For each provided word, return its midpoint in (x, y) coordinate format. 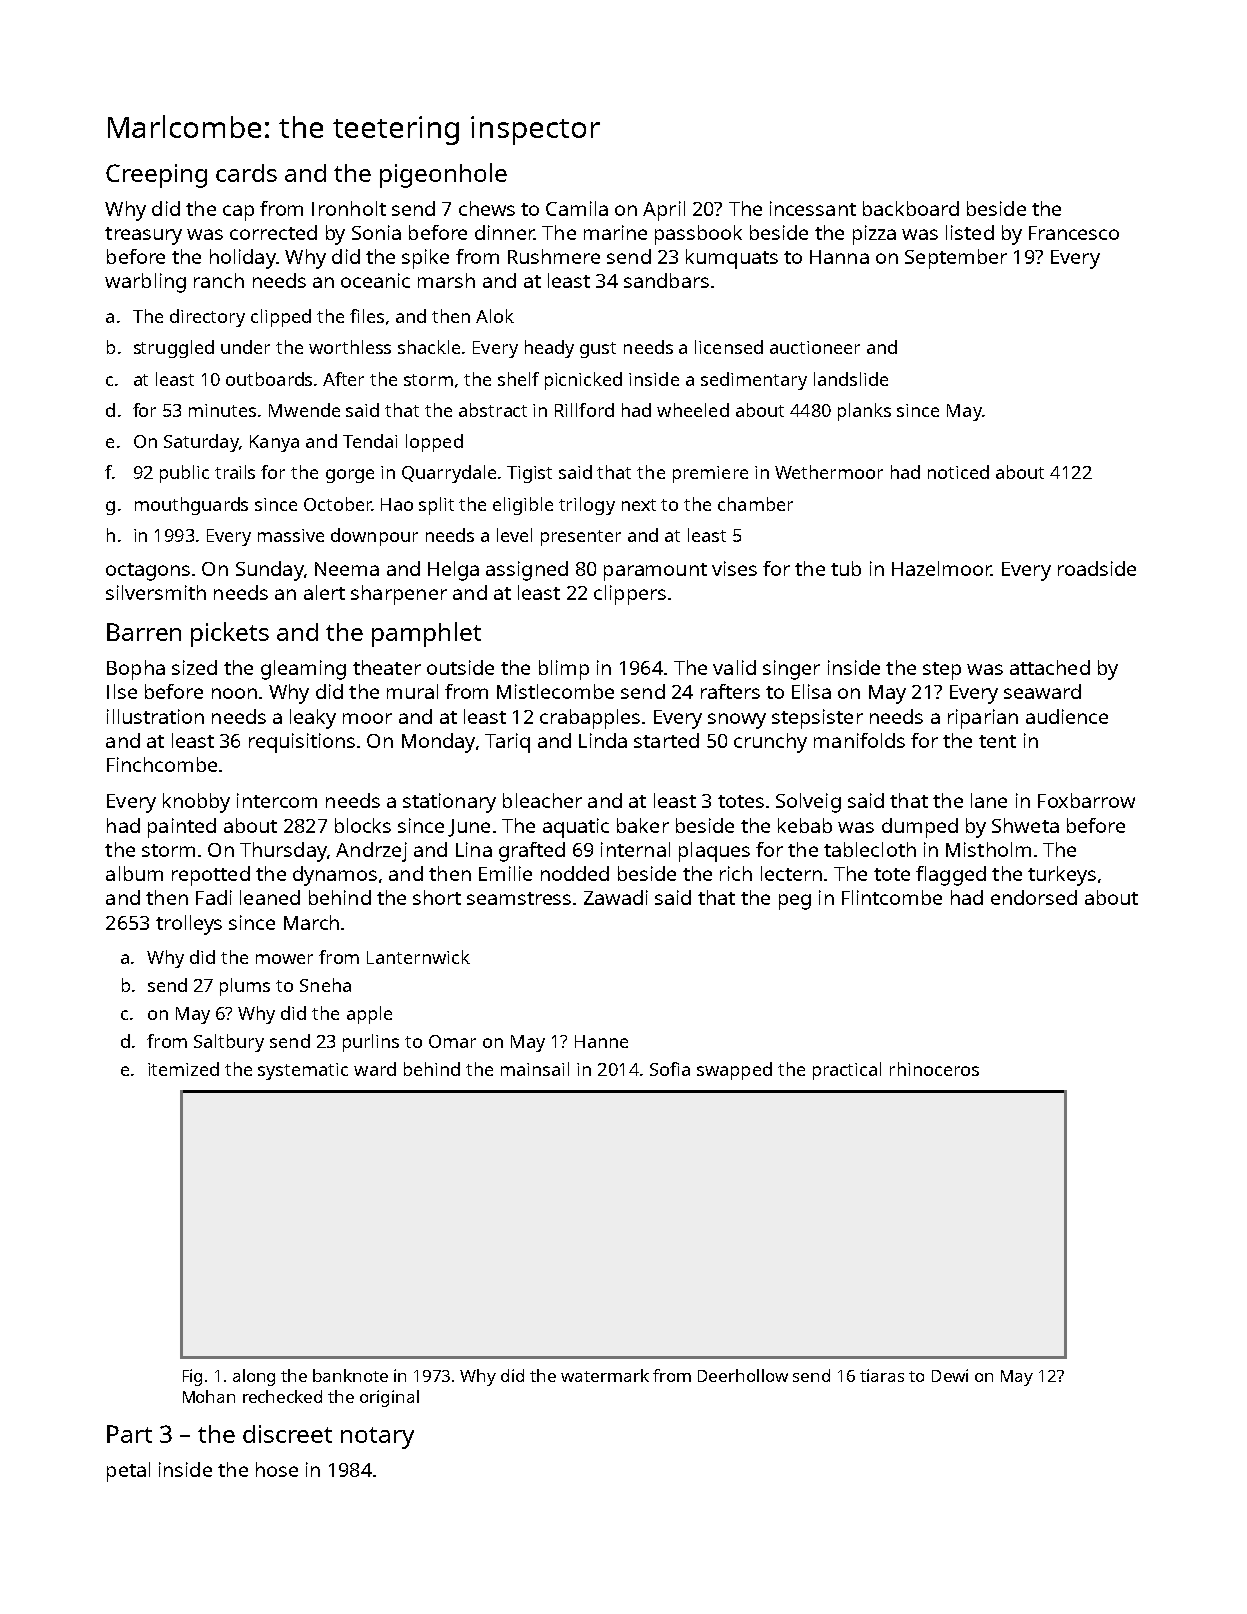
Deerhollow (743, 1375)
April (664, 211)
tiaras (882, 1375)
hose (277, 1469)
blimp (564, 670)
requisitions (302, 743)
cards (246, 173)
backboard (911, 208)
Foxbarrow (1086, 800)
